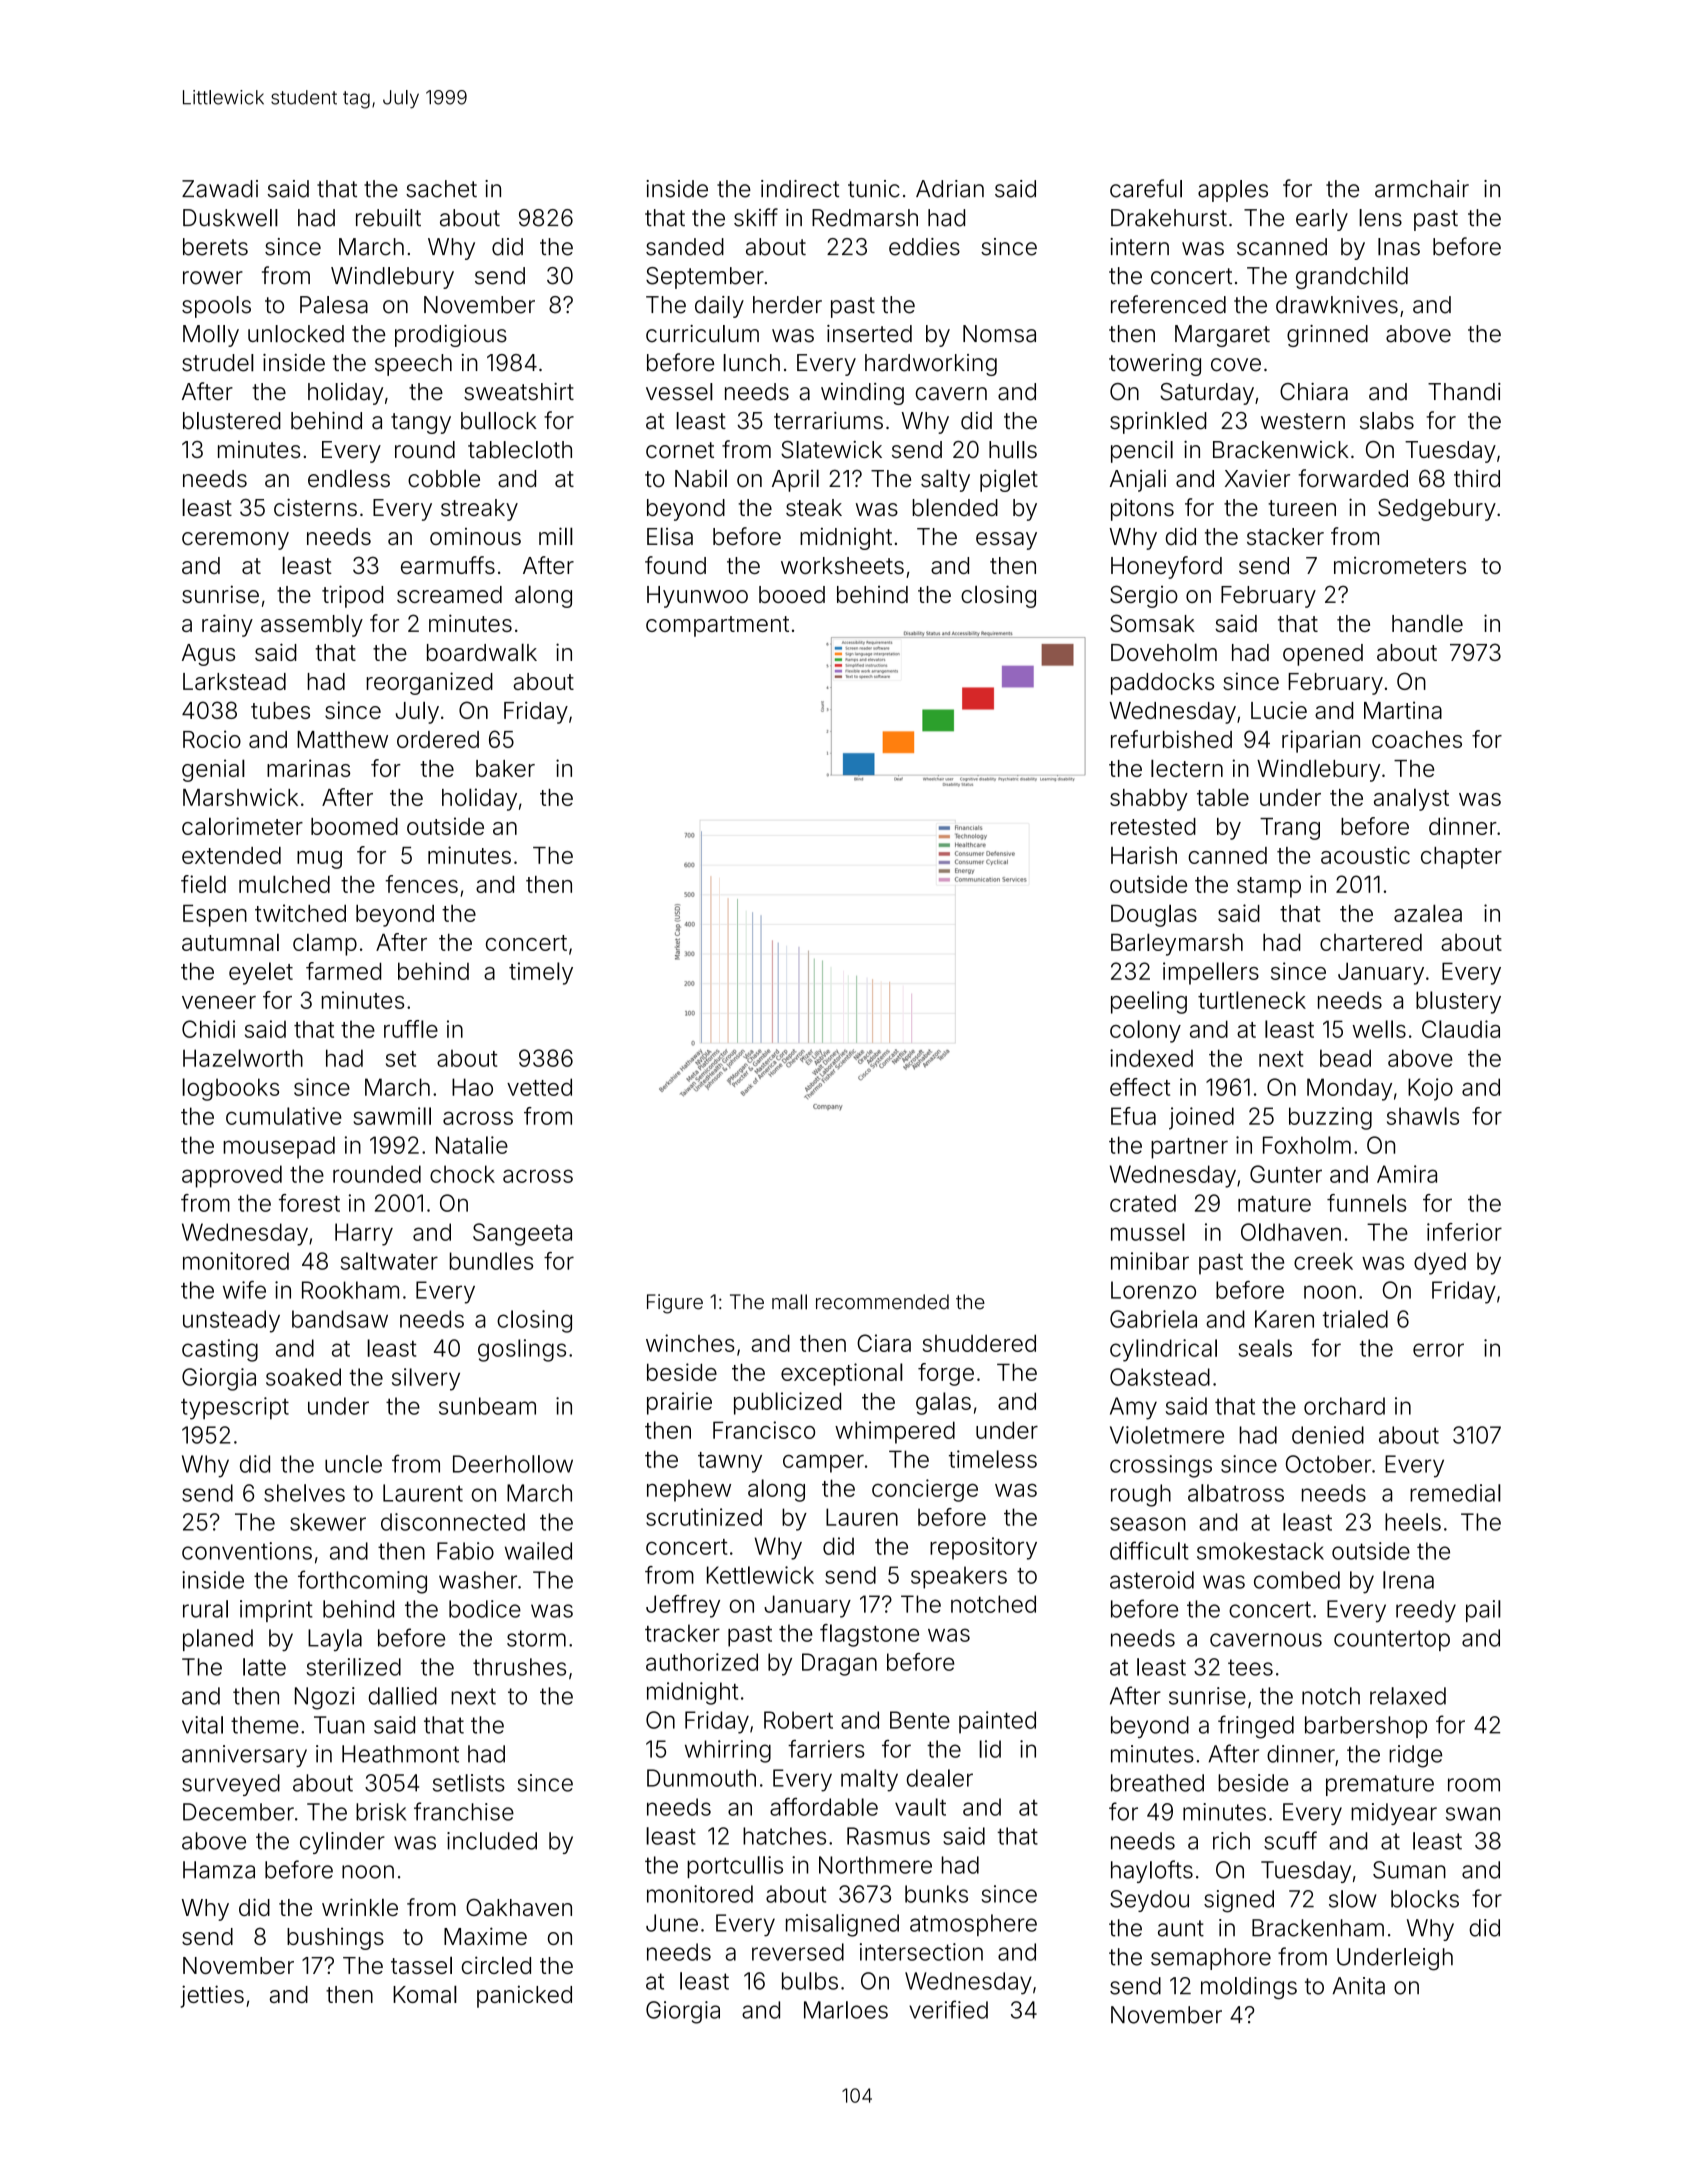 The width and height of the document is (1683, 2178). What do you see at coordinates (728, 1751) in the document?
I see `whirring` at bounding box center [728, 1751].
